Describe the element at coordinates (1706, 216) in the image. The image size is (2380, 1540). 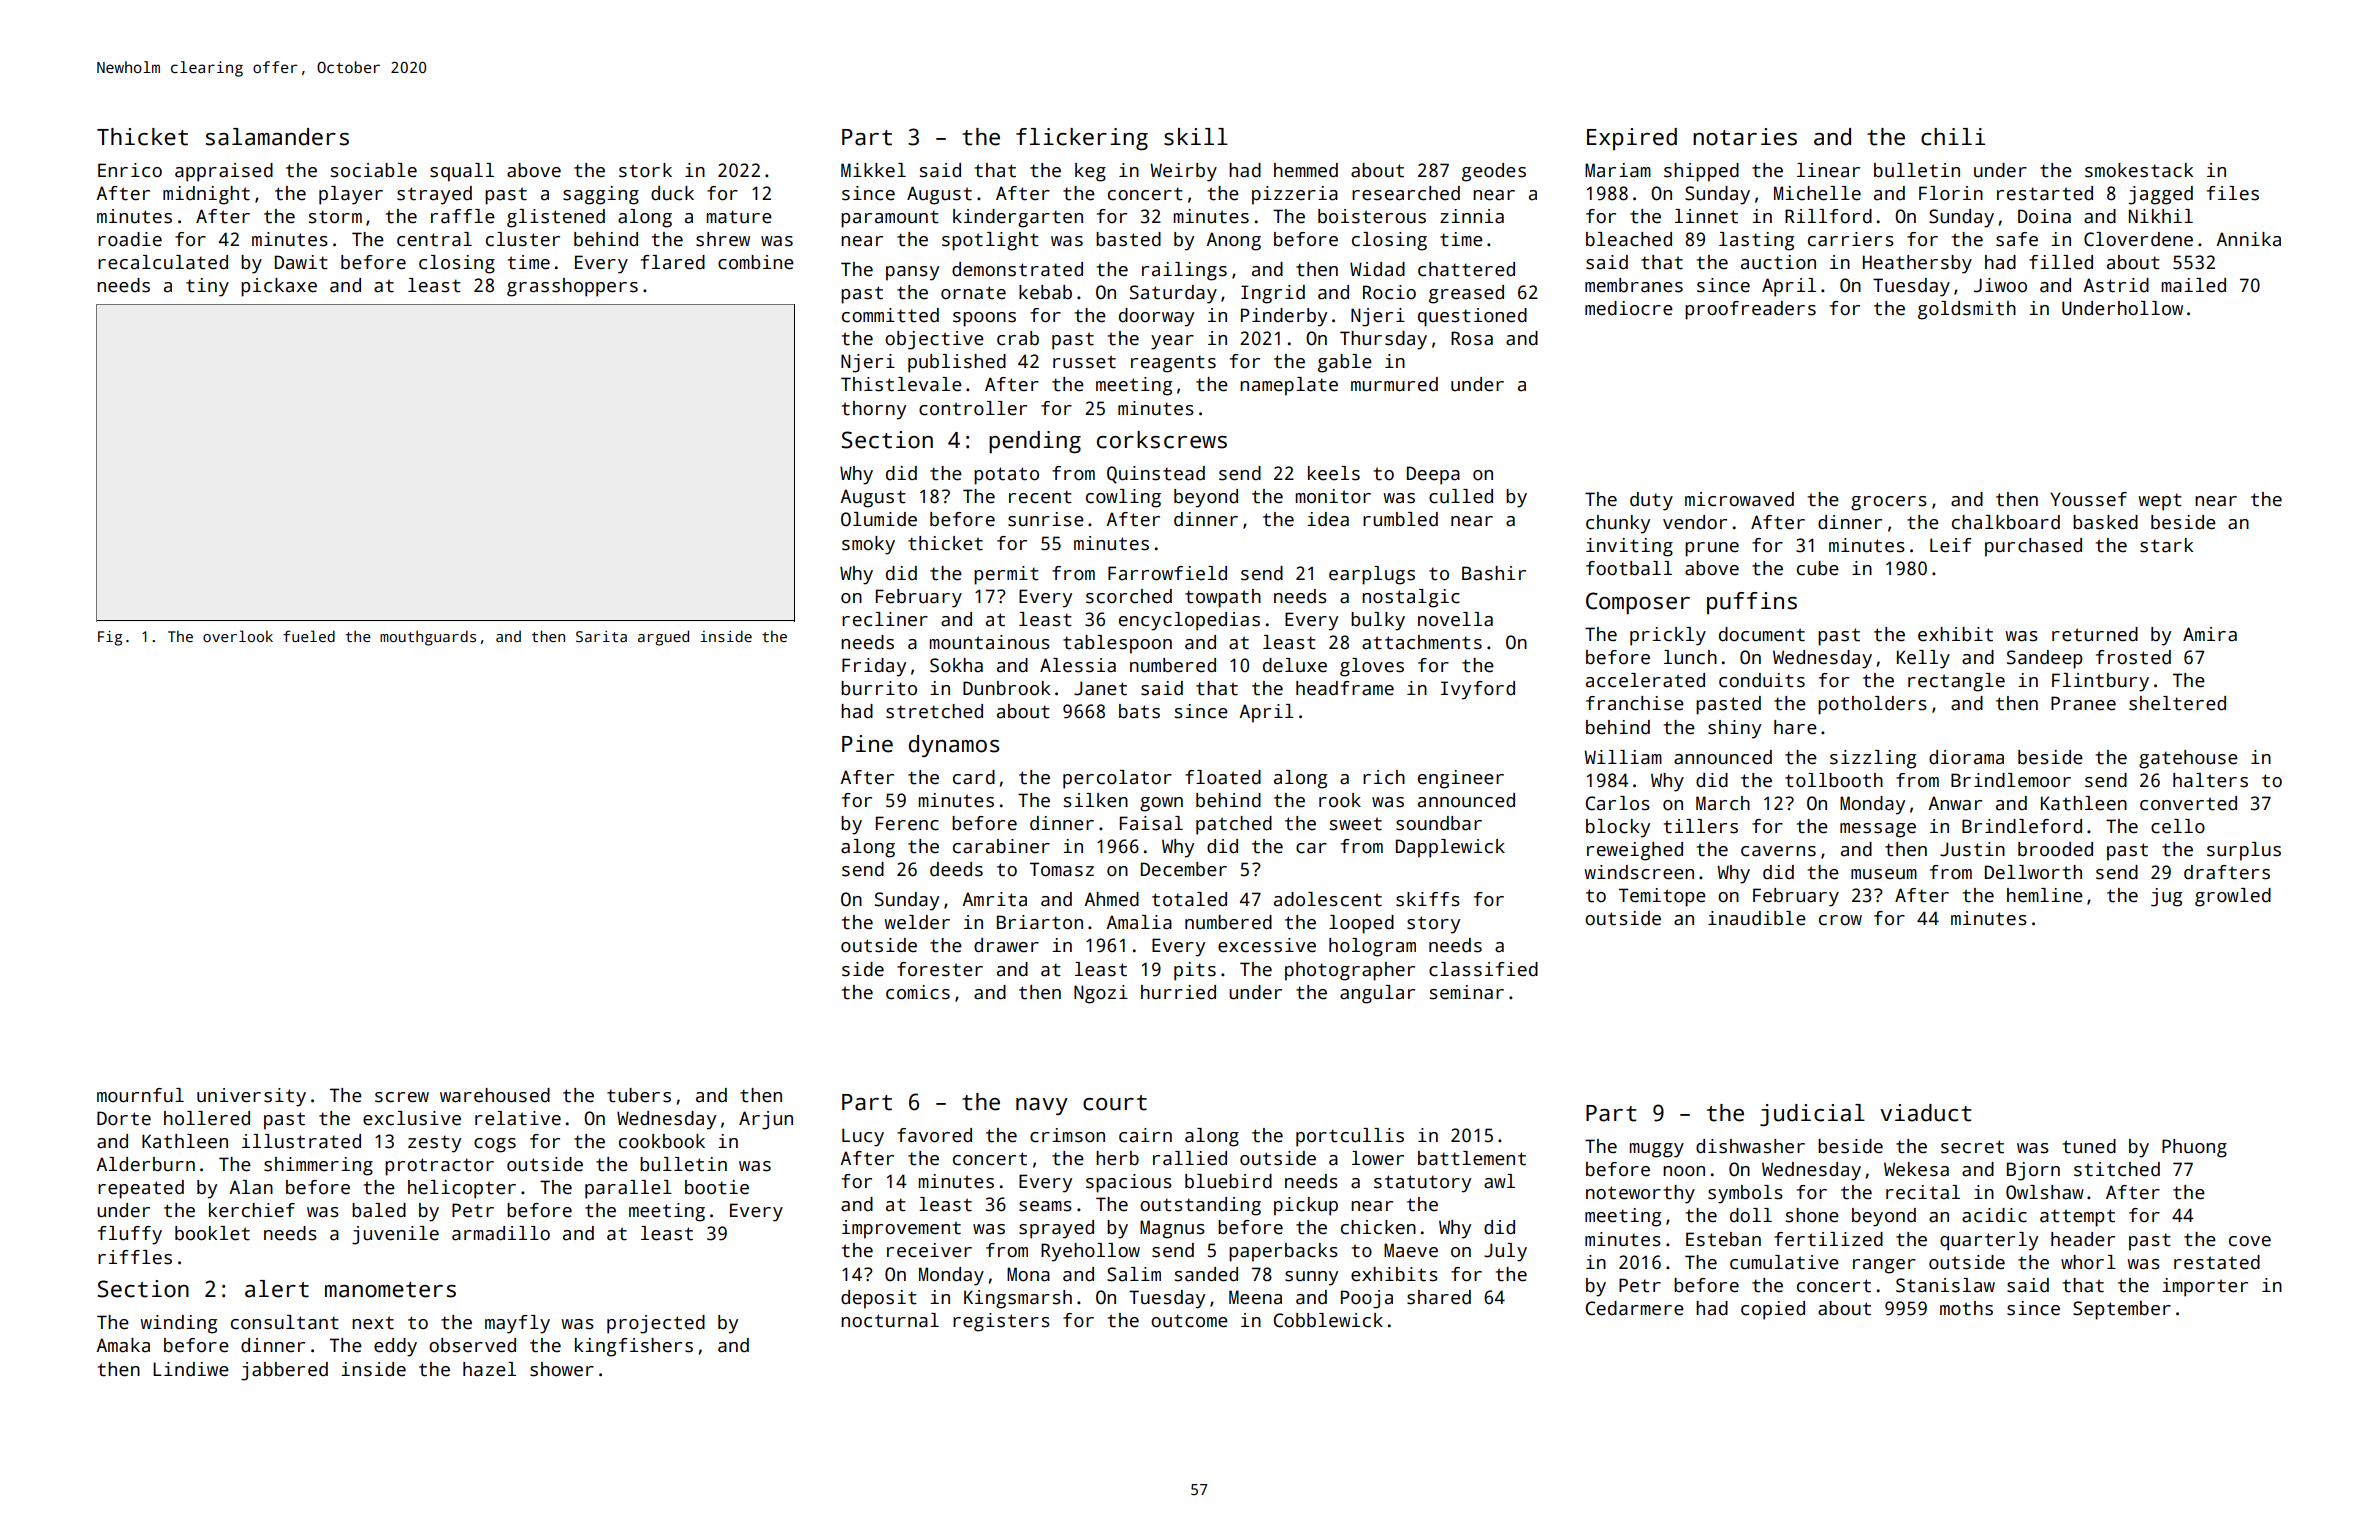
I see `linnet` at that location.
